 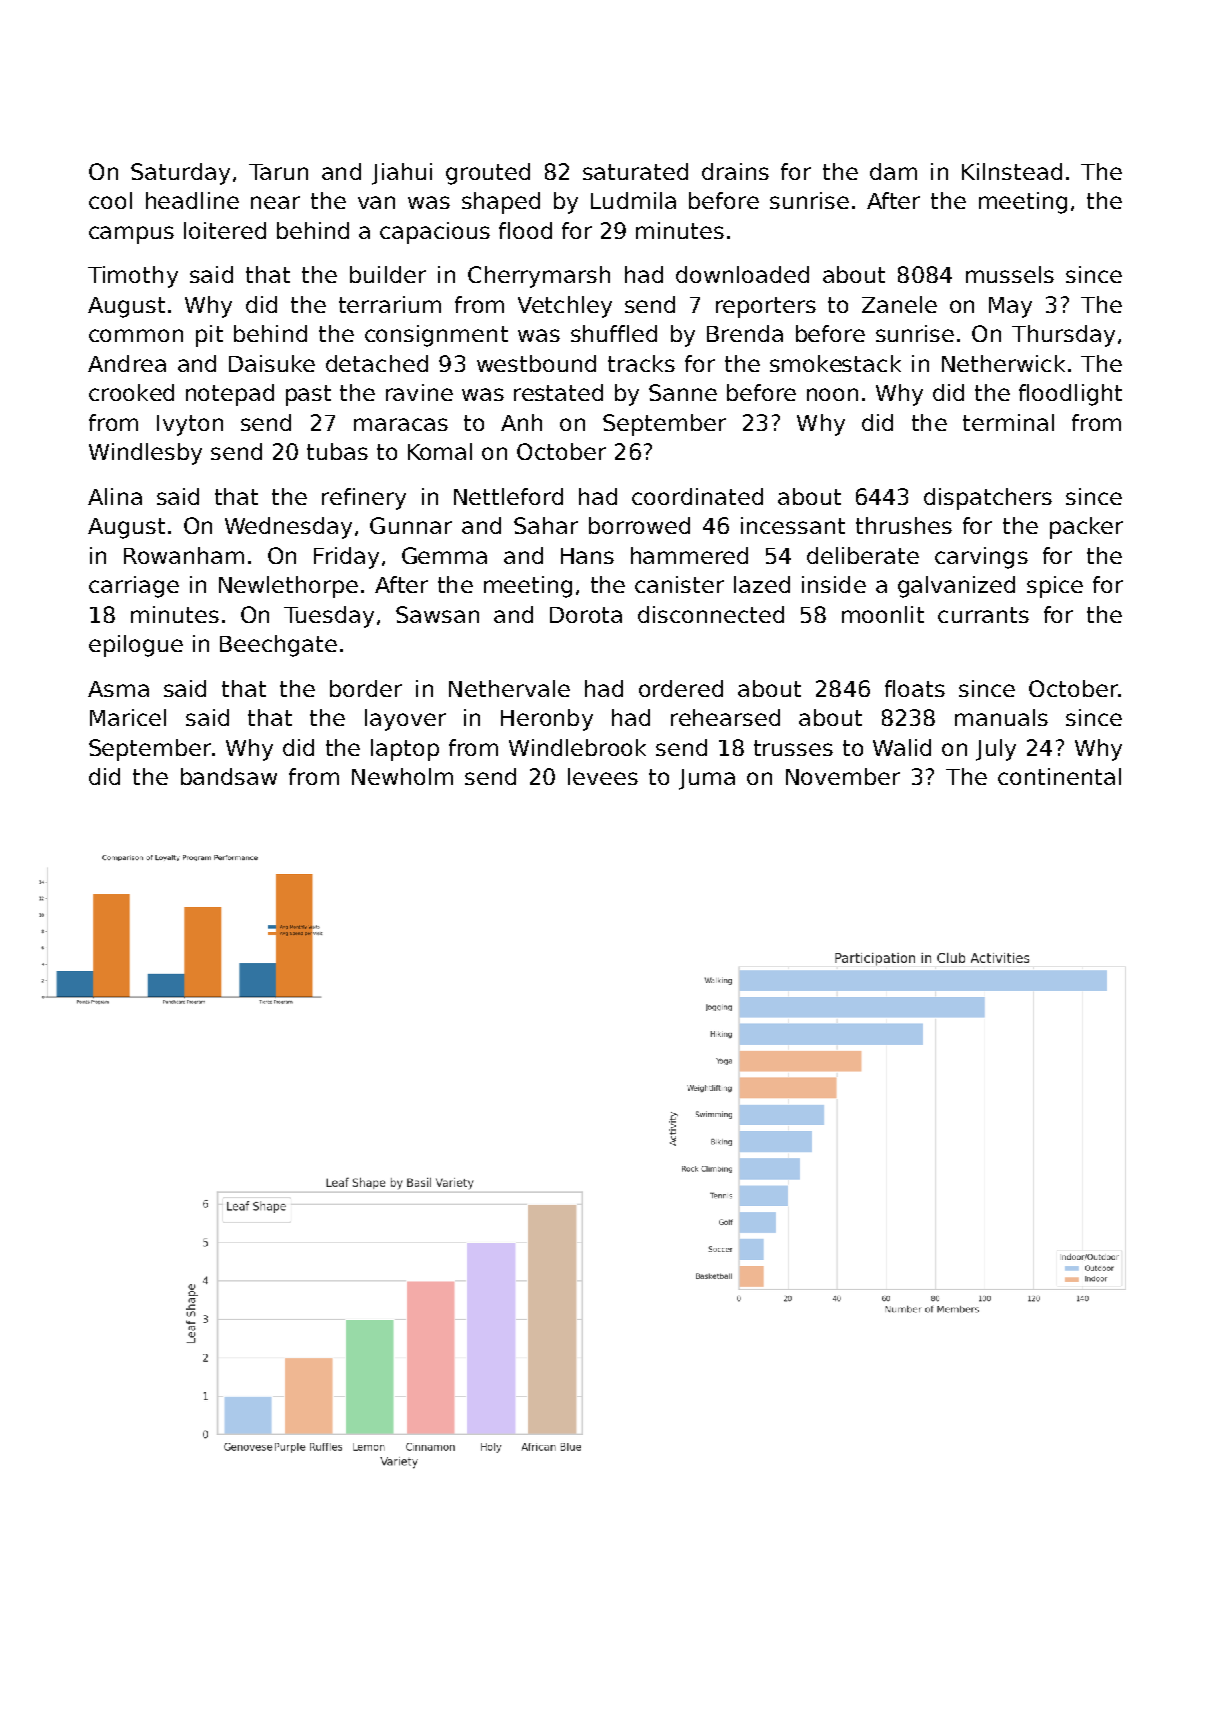 I want to click on dam, so click(x=893, y=171).
